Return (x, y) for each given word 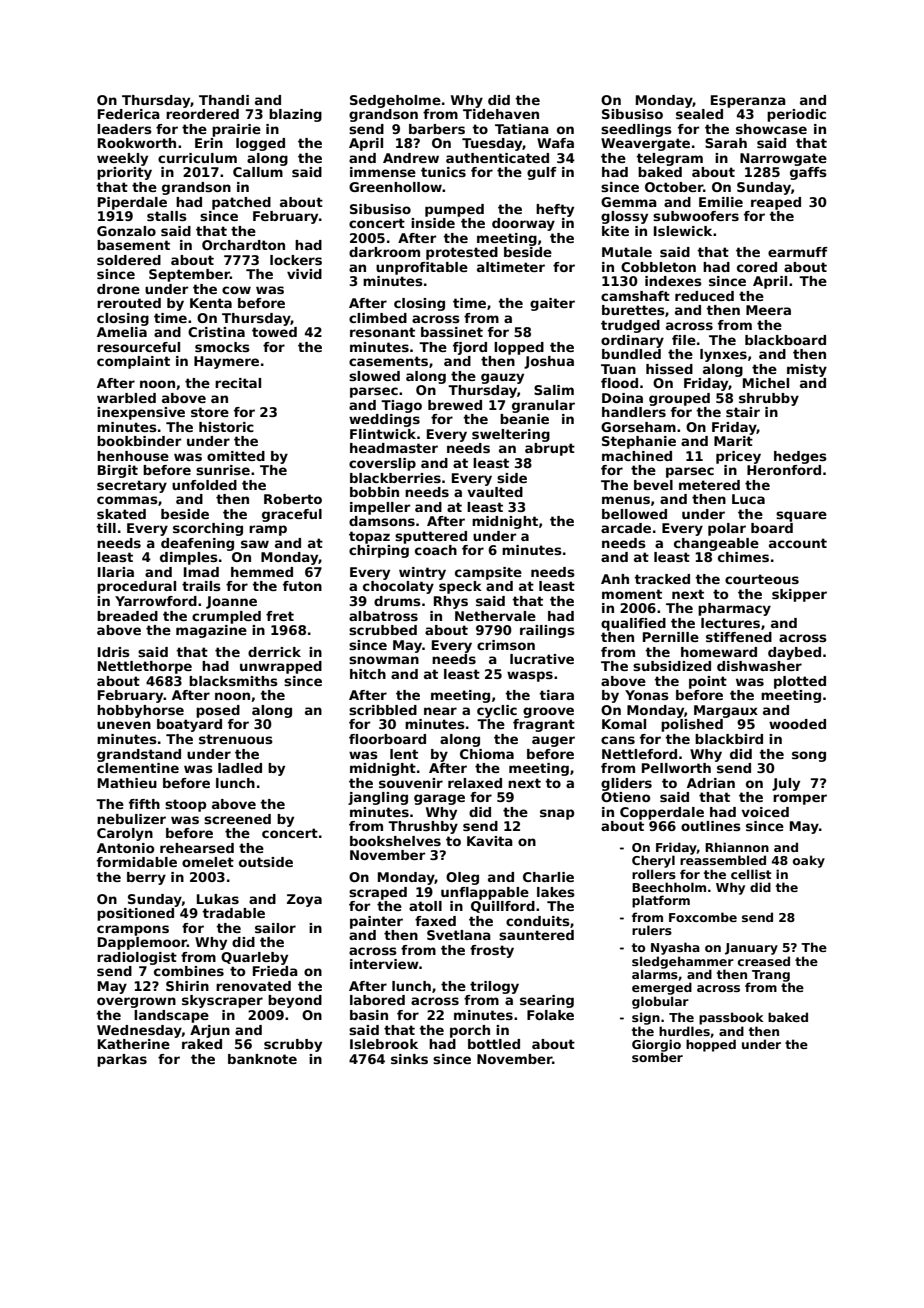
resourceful (138, 347)
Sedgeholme (395, 101)
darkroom (384, 252)
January (751, 949)
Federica (129, 114)
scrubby (293, 1045)
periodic (796, 115)
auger (553, 741)
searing (547, 1001)
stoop (186, 805)
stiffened (739, 637)
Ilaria (116, 572)
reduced (704, 296)
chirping (379, 551)
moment (632, 594)
